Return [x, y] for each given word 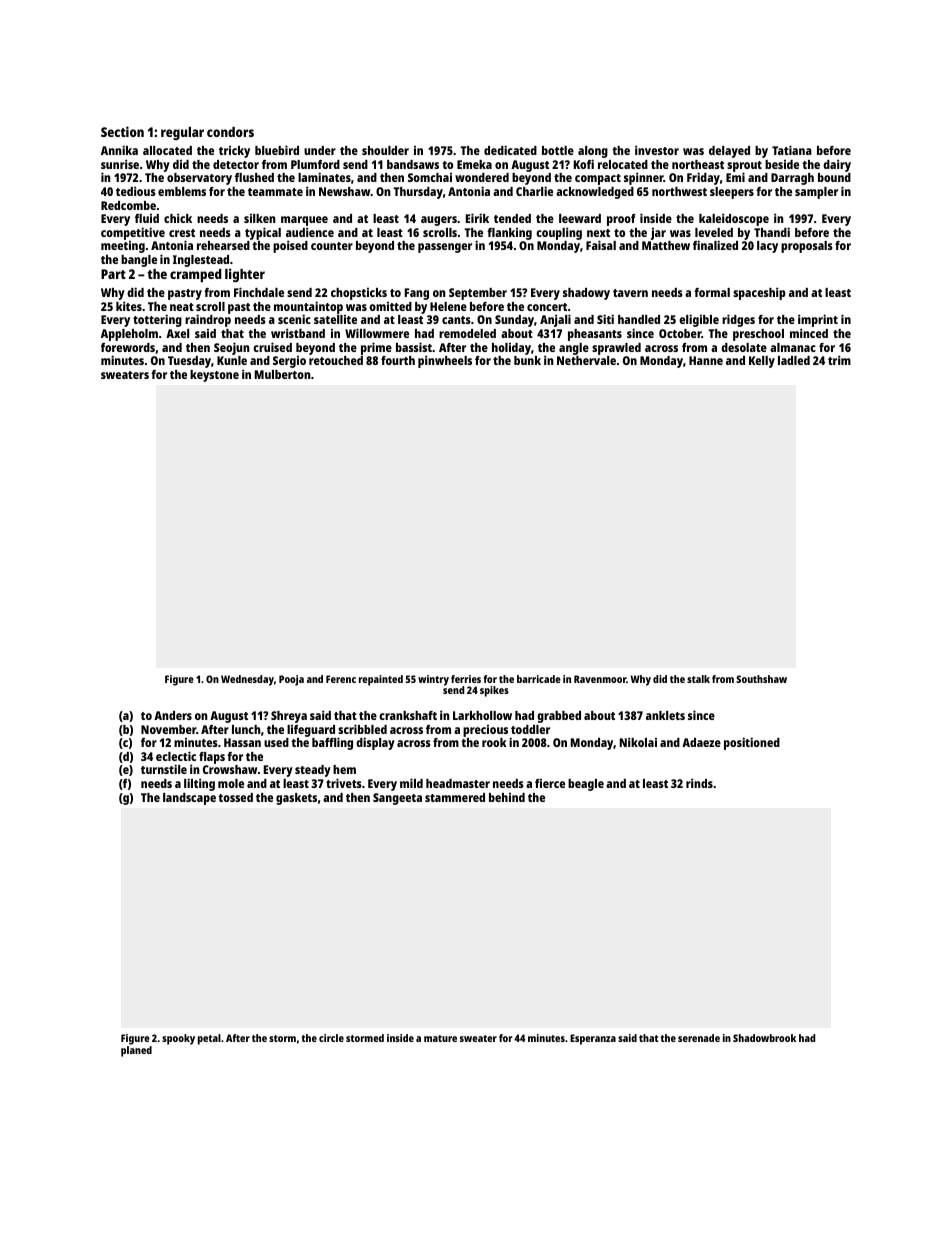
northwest [679, 191]
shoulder [385, 150]
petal [209, 1039]
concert [547, 307]
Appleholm [129, 335]
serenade [699, 1038]
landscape [189, 799]
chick [178, 218]
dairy [837, 165]
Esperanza [593, 1039]
